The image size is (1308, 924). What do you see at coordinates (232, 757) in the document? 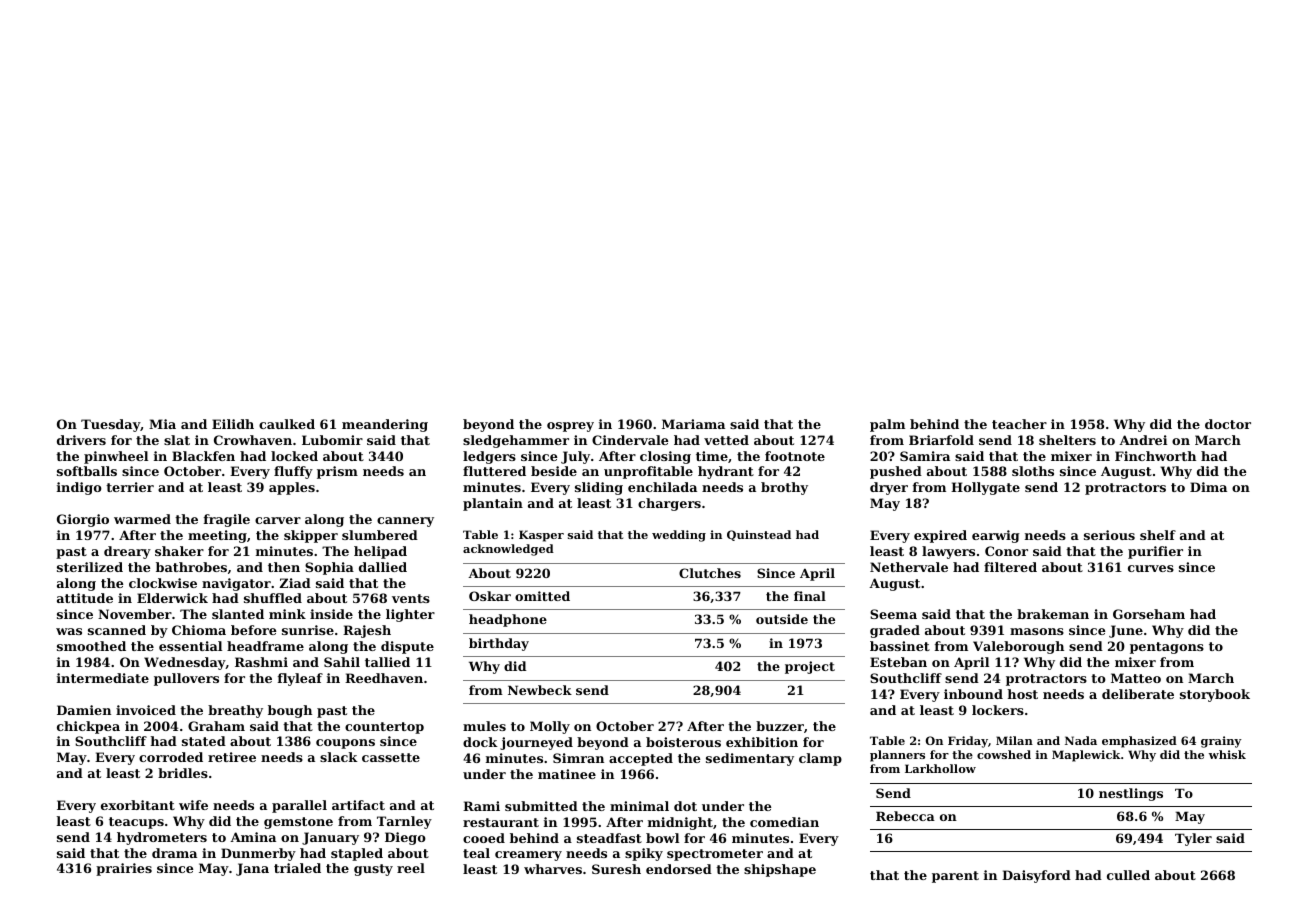
I see `retiree` at bounding box center [232, 757].
